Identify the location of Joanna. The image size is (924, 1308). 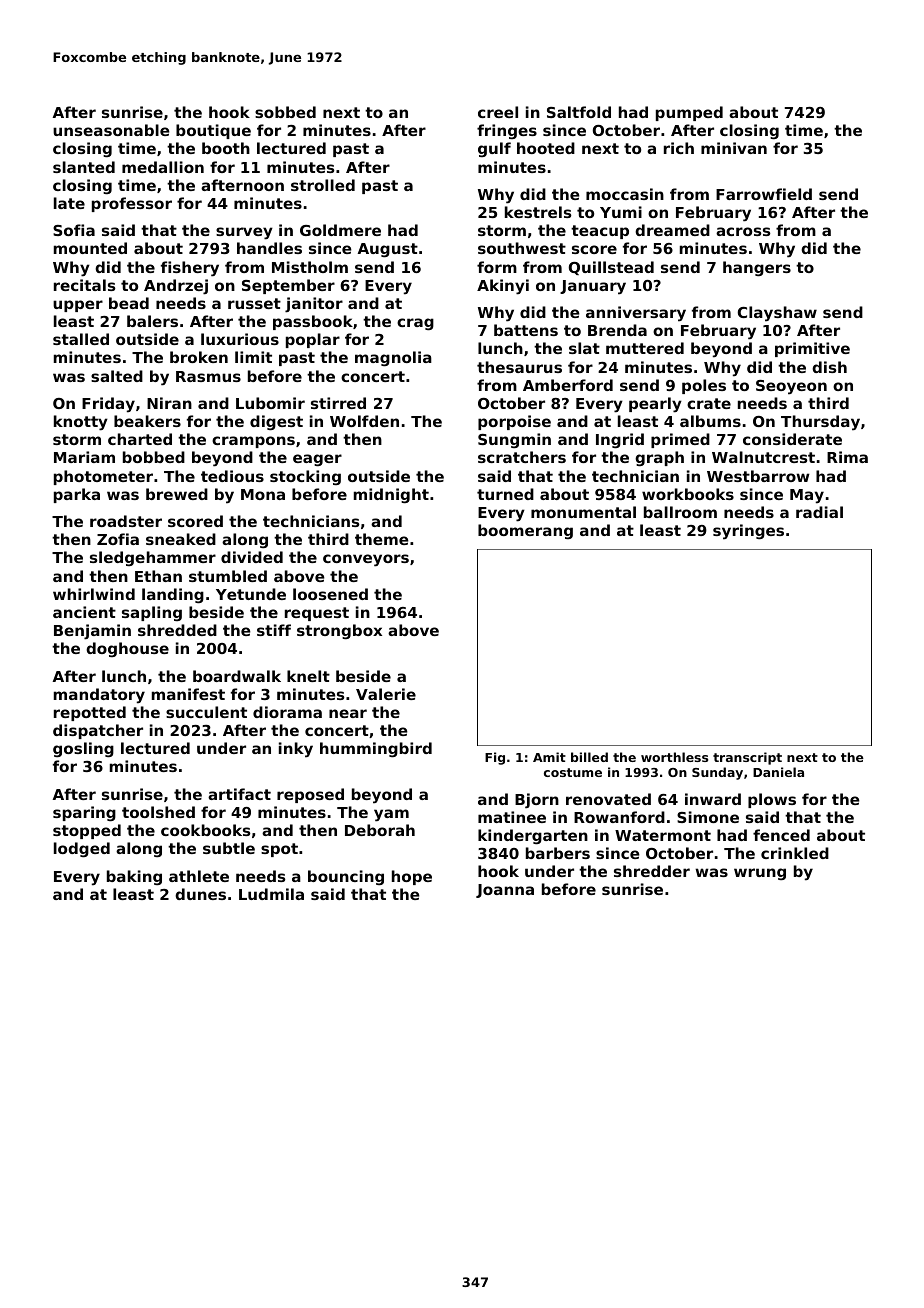
(505, 891).
